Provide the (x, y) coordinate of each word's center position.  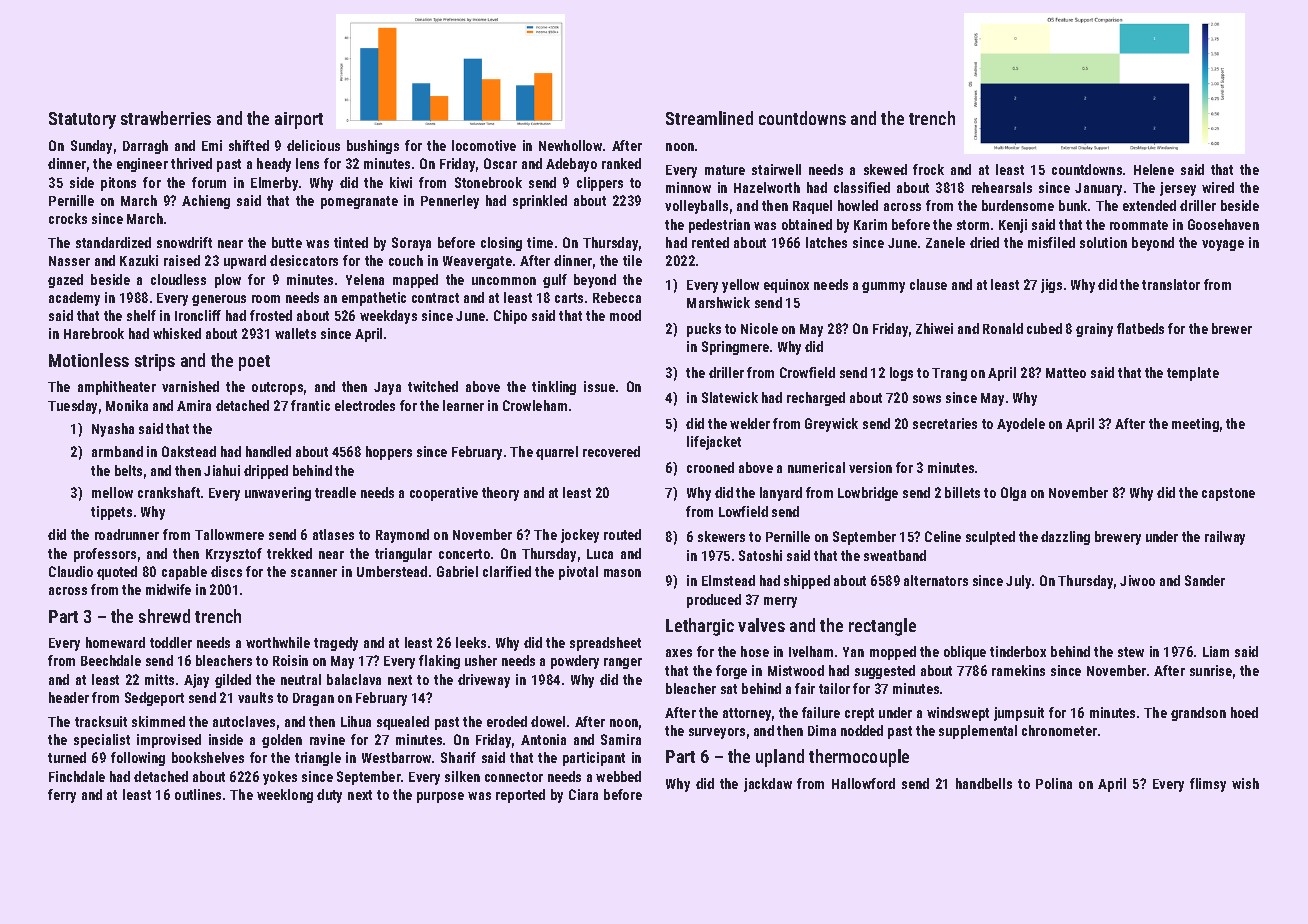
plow (228, 281)
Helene (1154, 169)
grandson (1198, 714)
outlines (198, 794)
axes (679, 653)
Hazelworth (767, 187)
